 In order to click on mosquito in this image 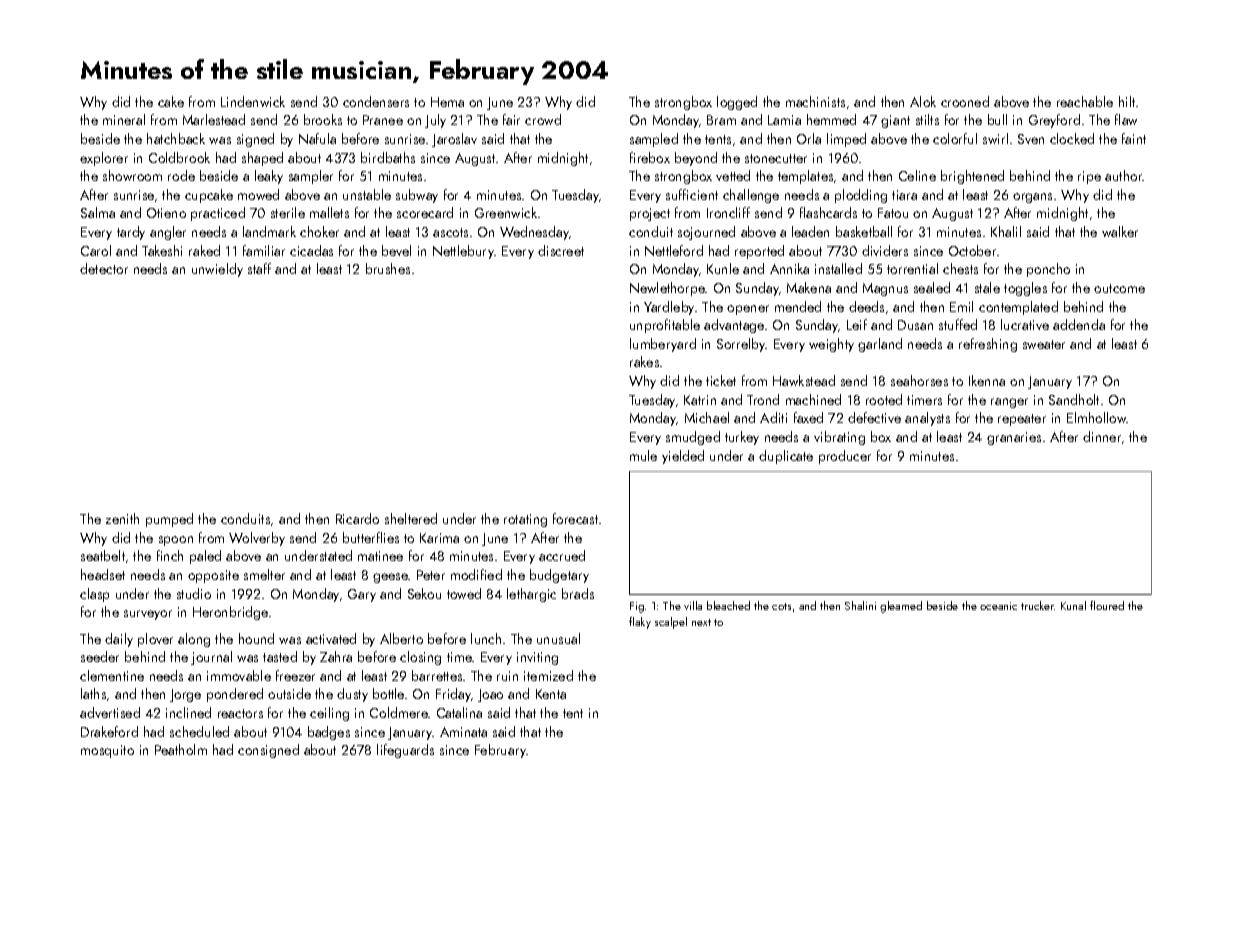, I will do `click(107, 751)`.
